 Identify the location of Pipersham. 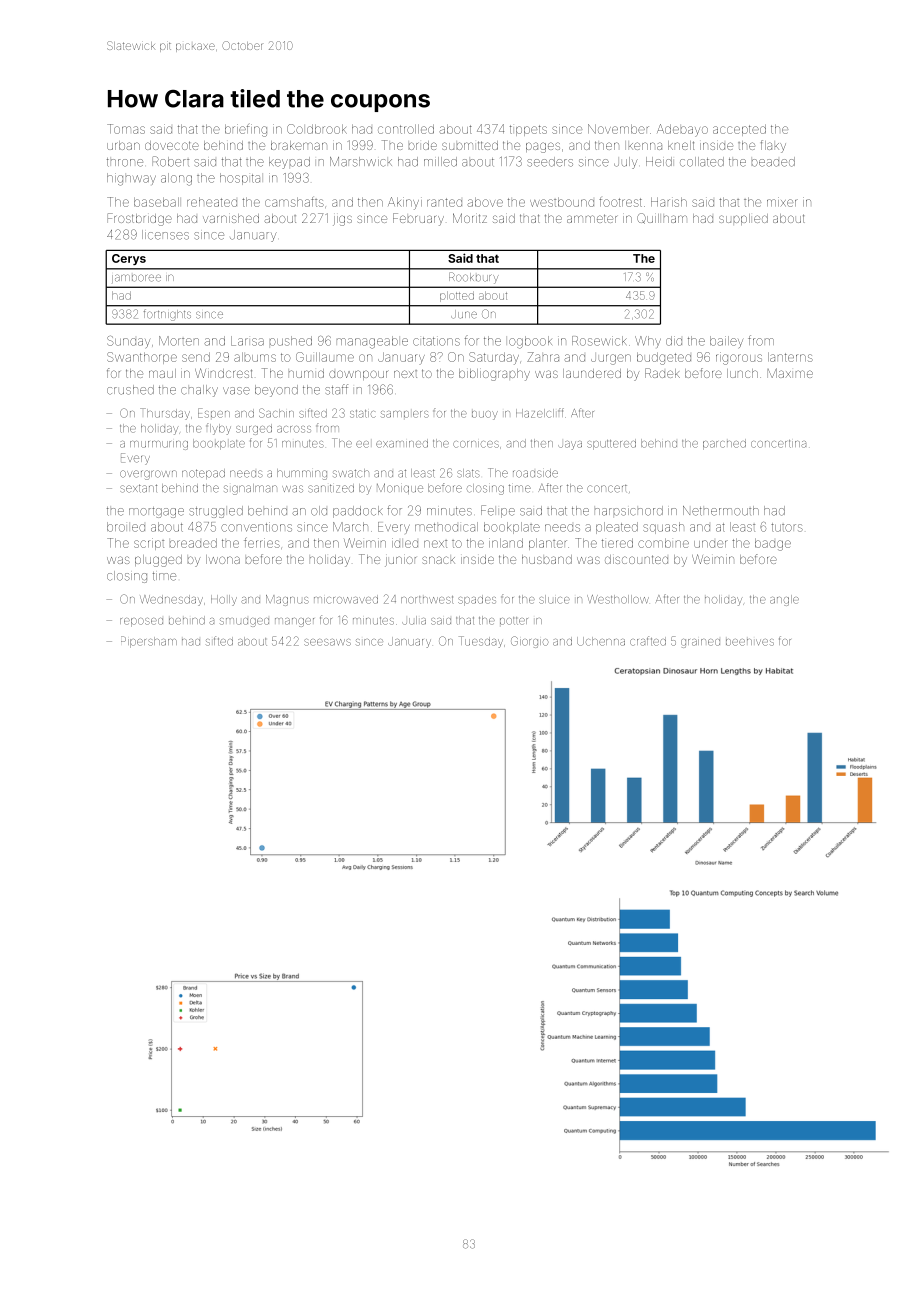
(149, 642).
